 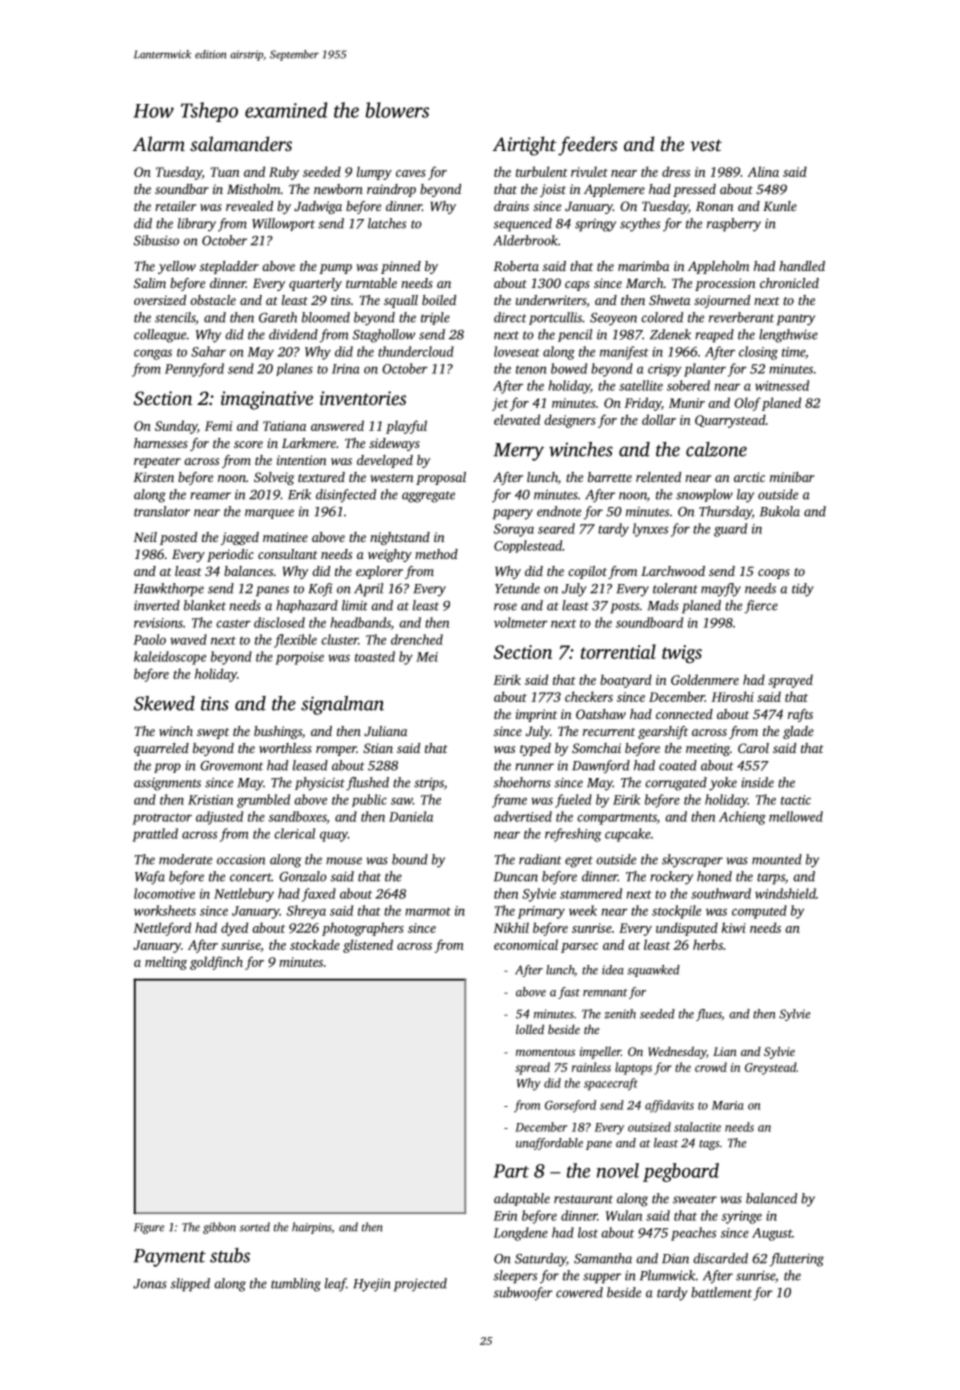 What do you see at coordinates (255, 1227) in the screenshot?
I see `sorted` at bounding box center [255, 1227].
